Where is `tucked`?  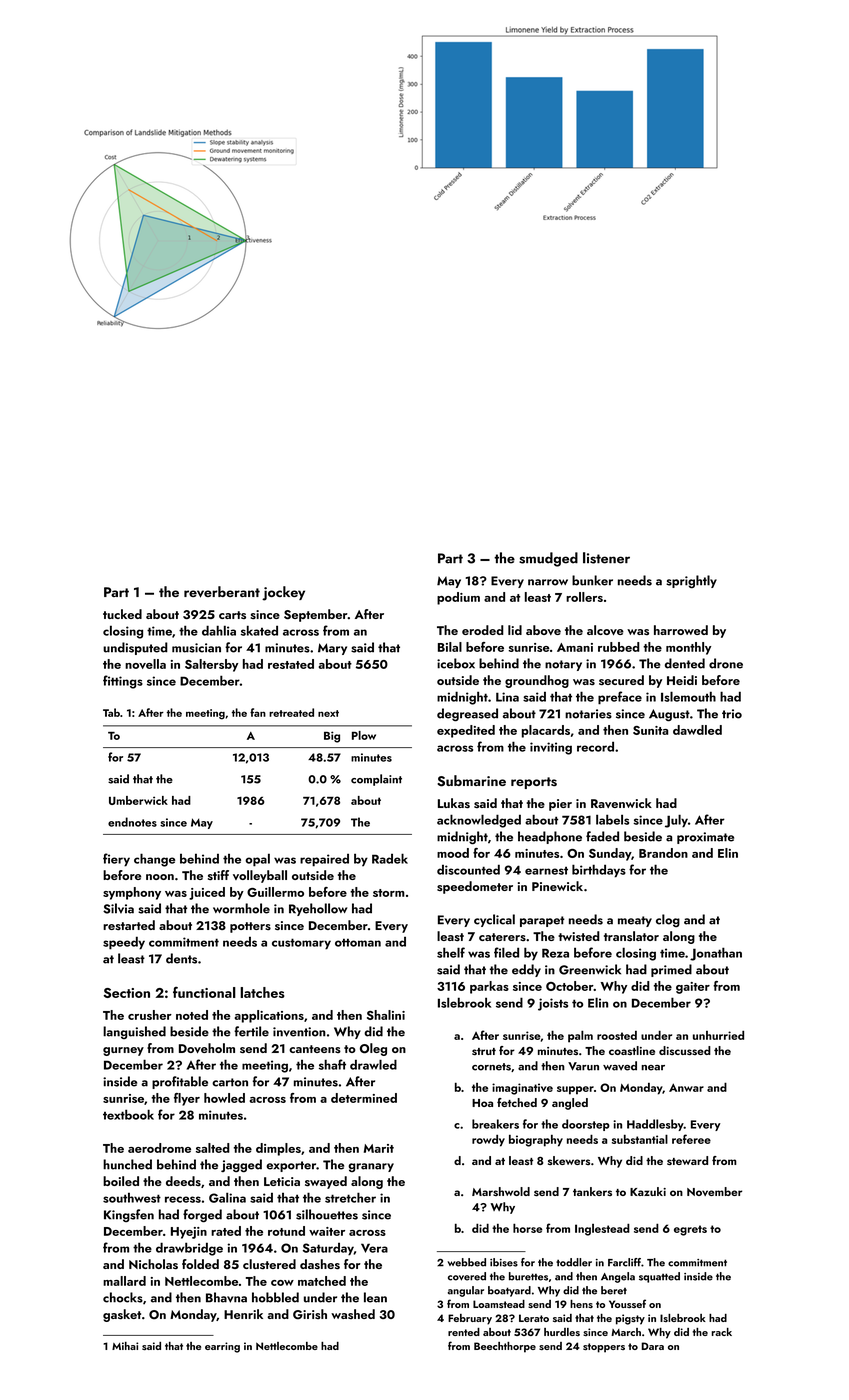 tucked is located at coordinates (122, 614).
